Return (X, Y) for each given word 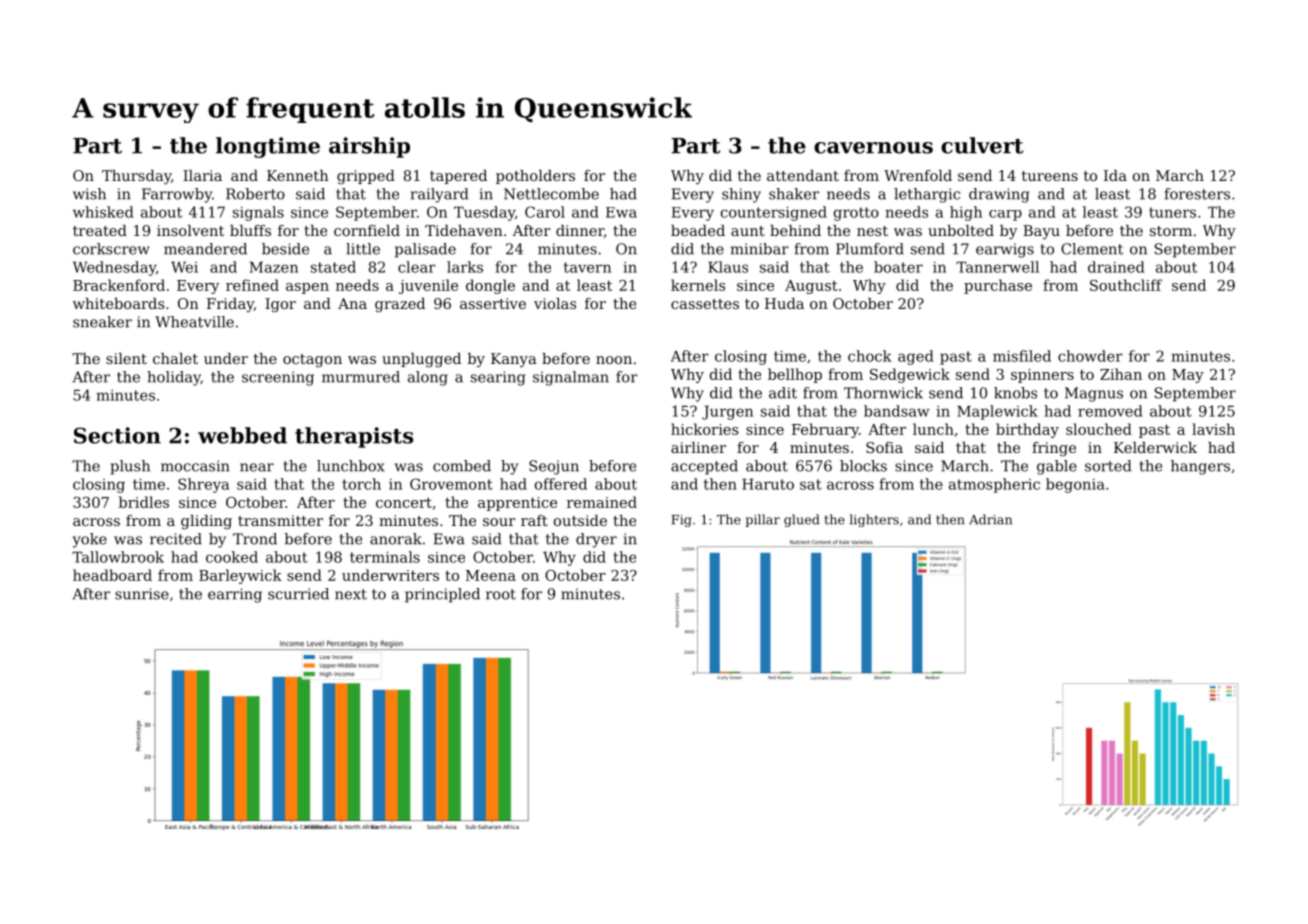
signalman (571, 378)
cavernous (873, 148)
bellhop (795, 375)
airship (369, 147)
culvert (982, 145)
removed (1110, 411)
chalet (175, 358)
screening (278, 378)
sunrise (142, 594)
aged (916, 357)
